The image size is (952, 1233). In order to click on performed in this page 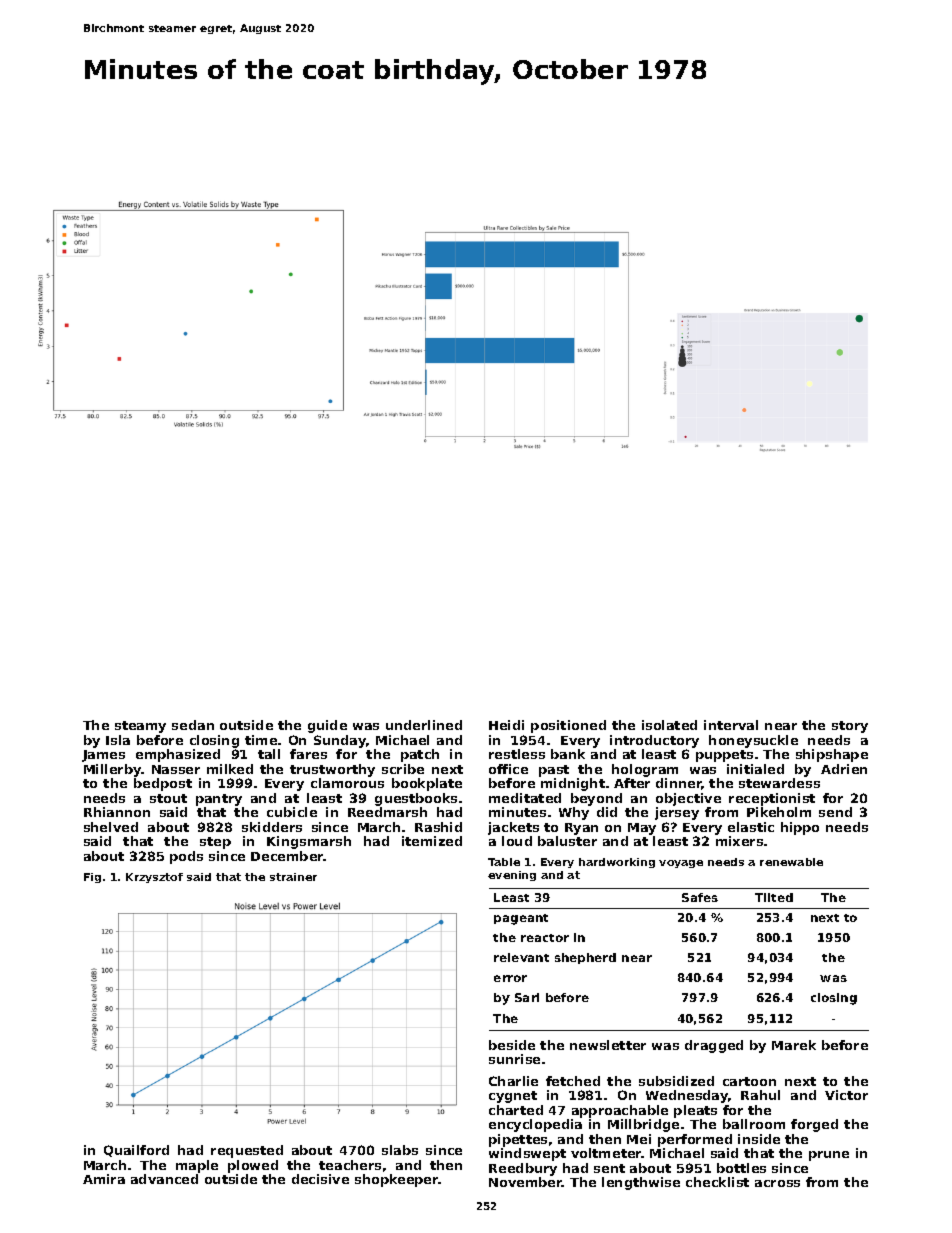, I will do `click(695, 1140)`.
